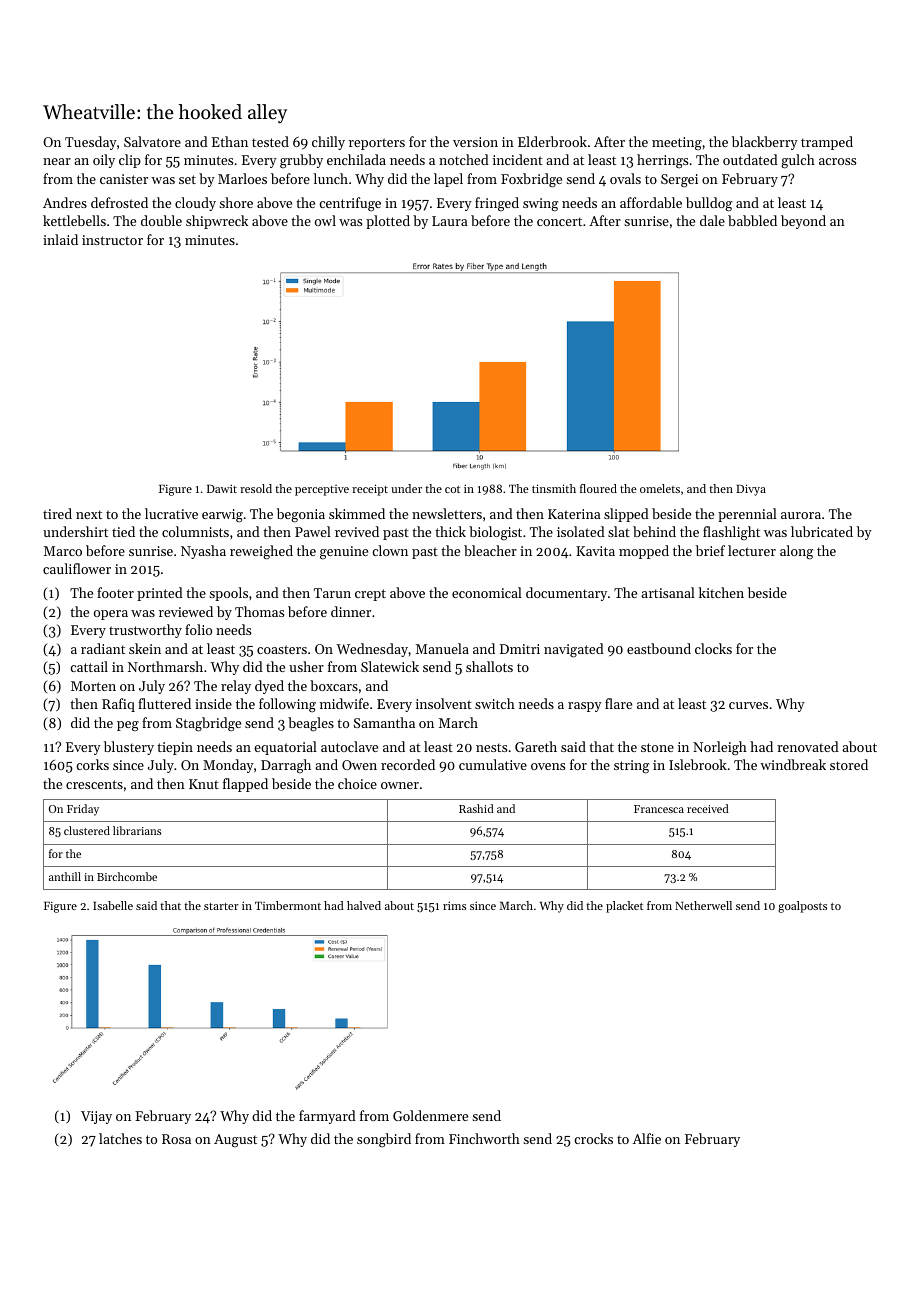  I want to click on flapped, so click(245, 785).
